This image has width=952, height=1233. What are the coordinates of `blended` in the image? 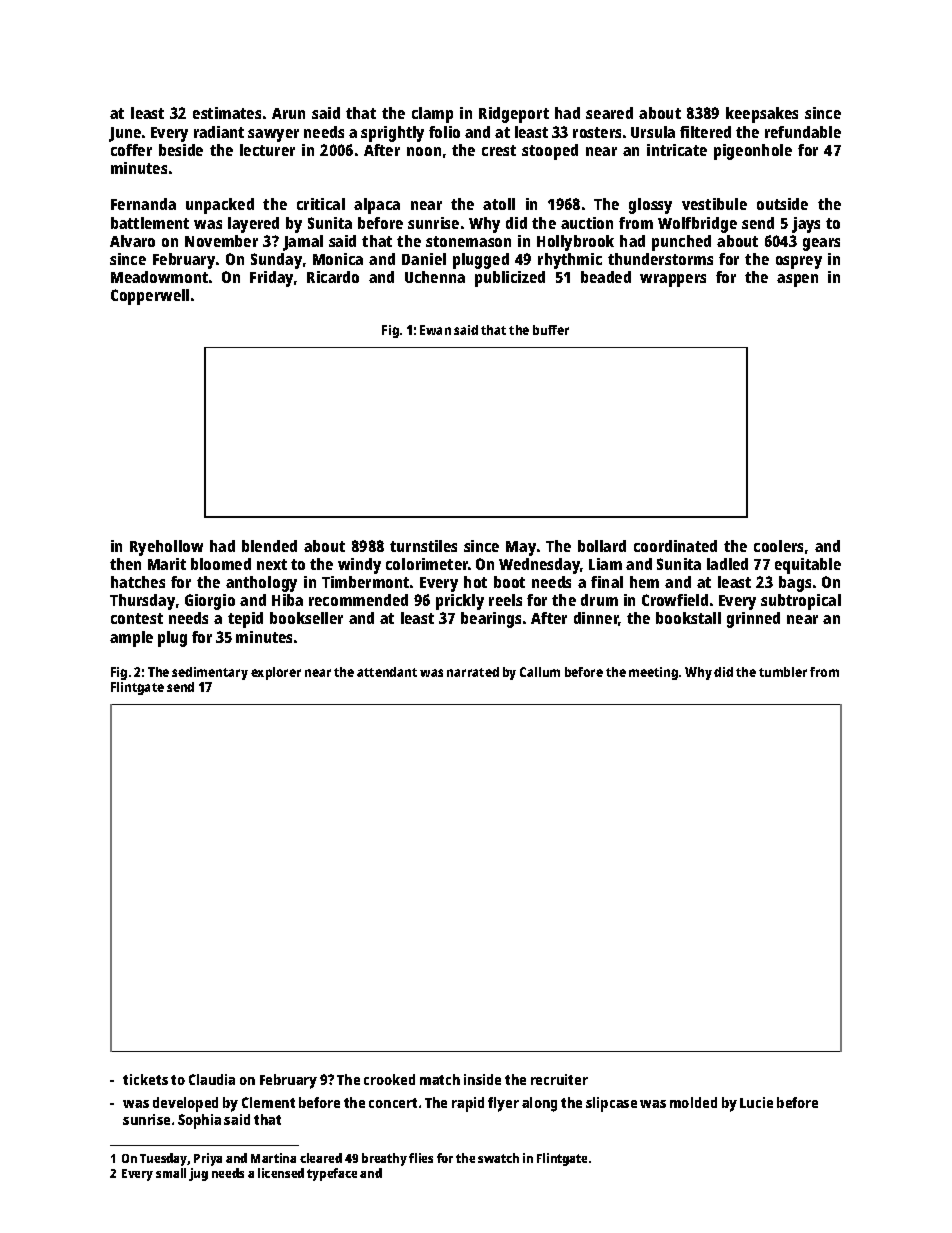 It's located at (269, 546).
